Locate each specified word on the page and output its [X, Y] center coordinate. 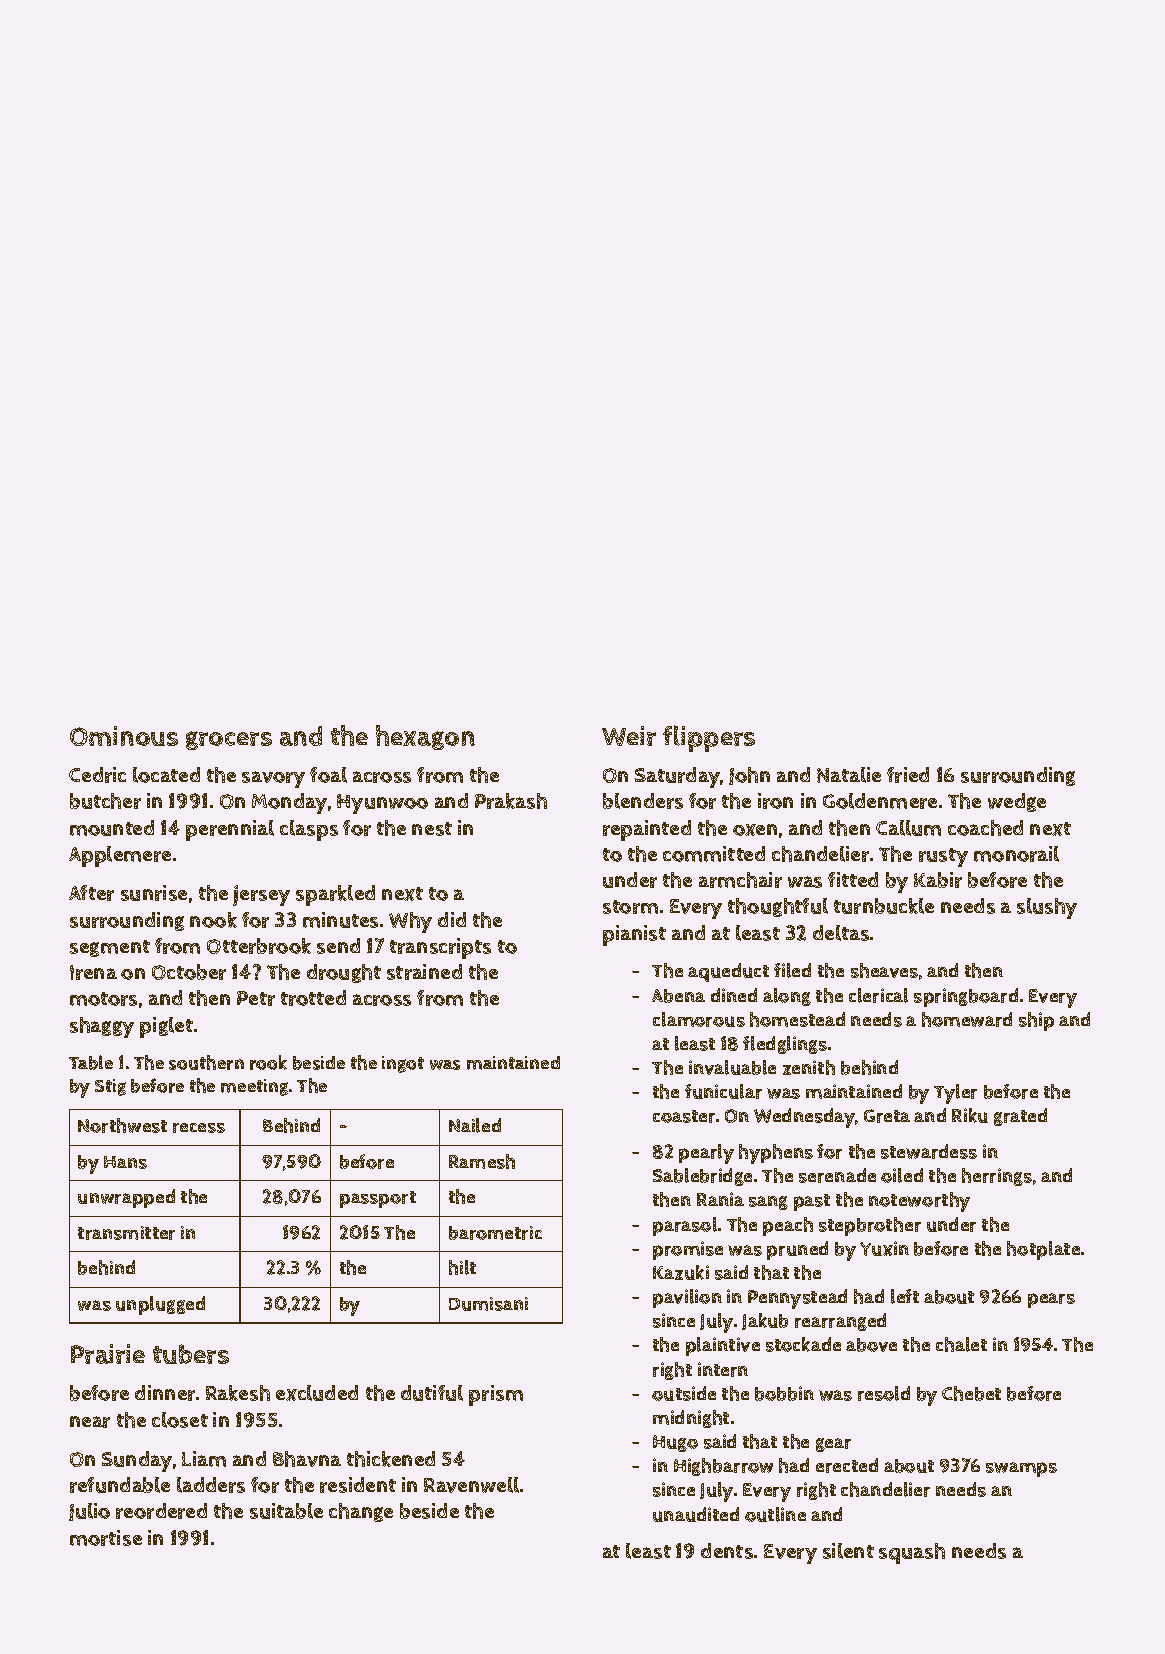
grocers [229, 740]
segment [110, 948]
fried [908, 775]
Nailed [475, 1125]
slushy [1047, 908]
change [361, 1512]
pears [1051, 1300]
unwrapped [126, 1198]
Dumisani [488, 1304]
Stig [110, 1087]
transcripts [440, 948]
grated [1020, 1117]
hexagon [425, 737]
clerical [878, 995]
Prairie [108, 1354]
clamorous [699, 1019]
